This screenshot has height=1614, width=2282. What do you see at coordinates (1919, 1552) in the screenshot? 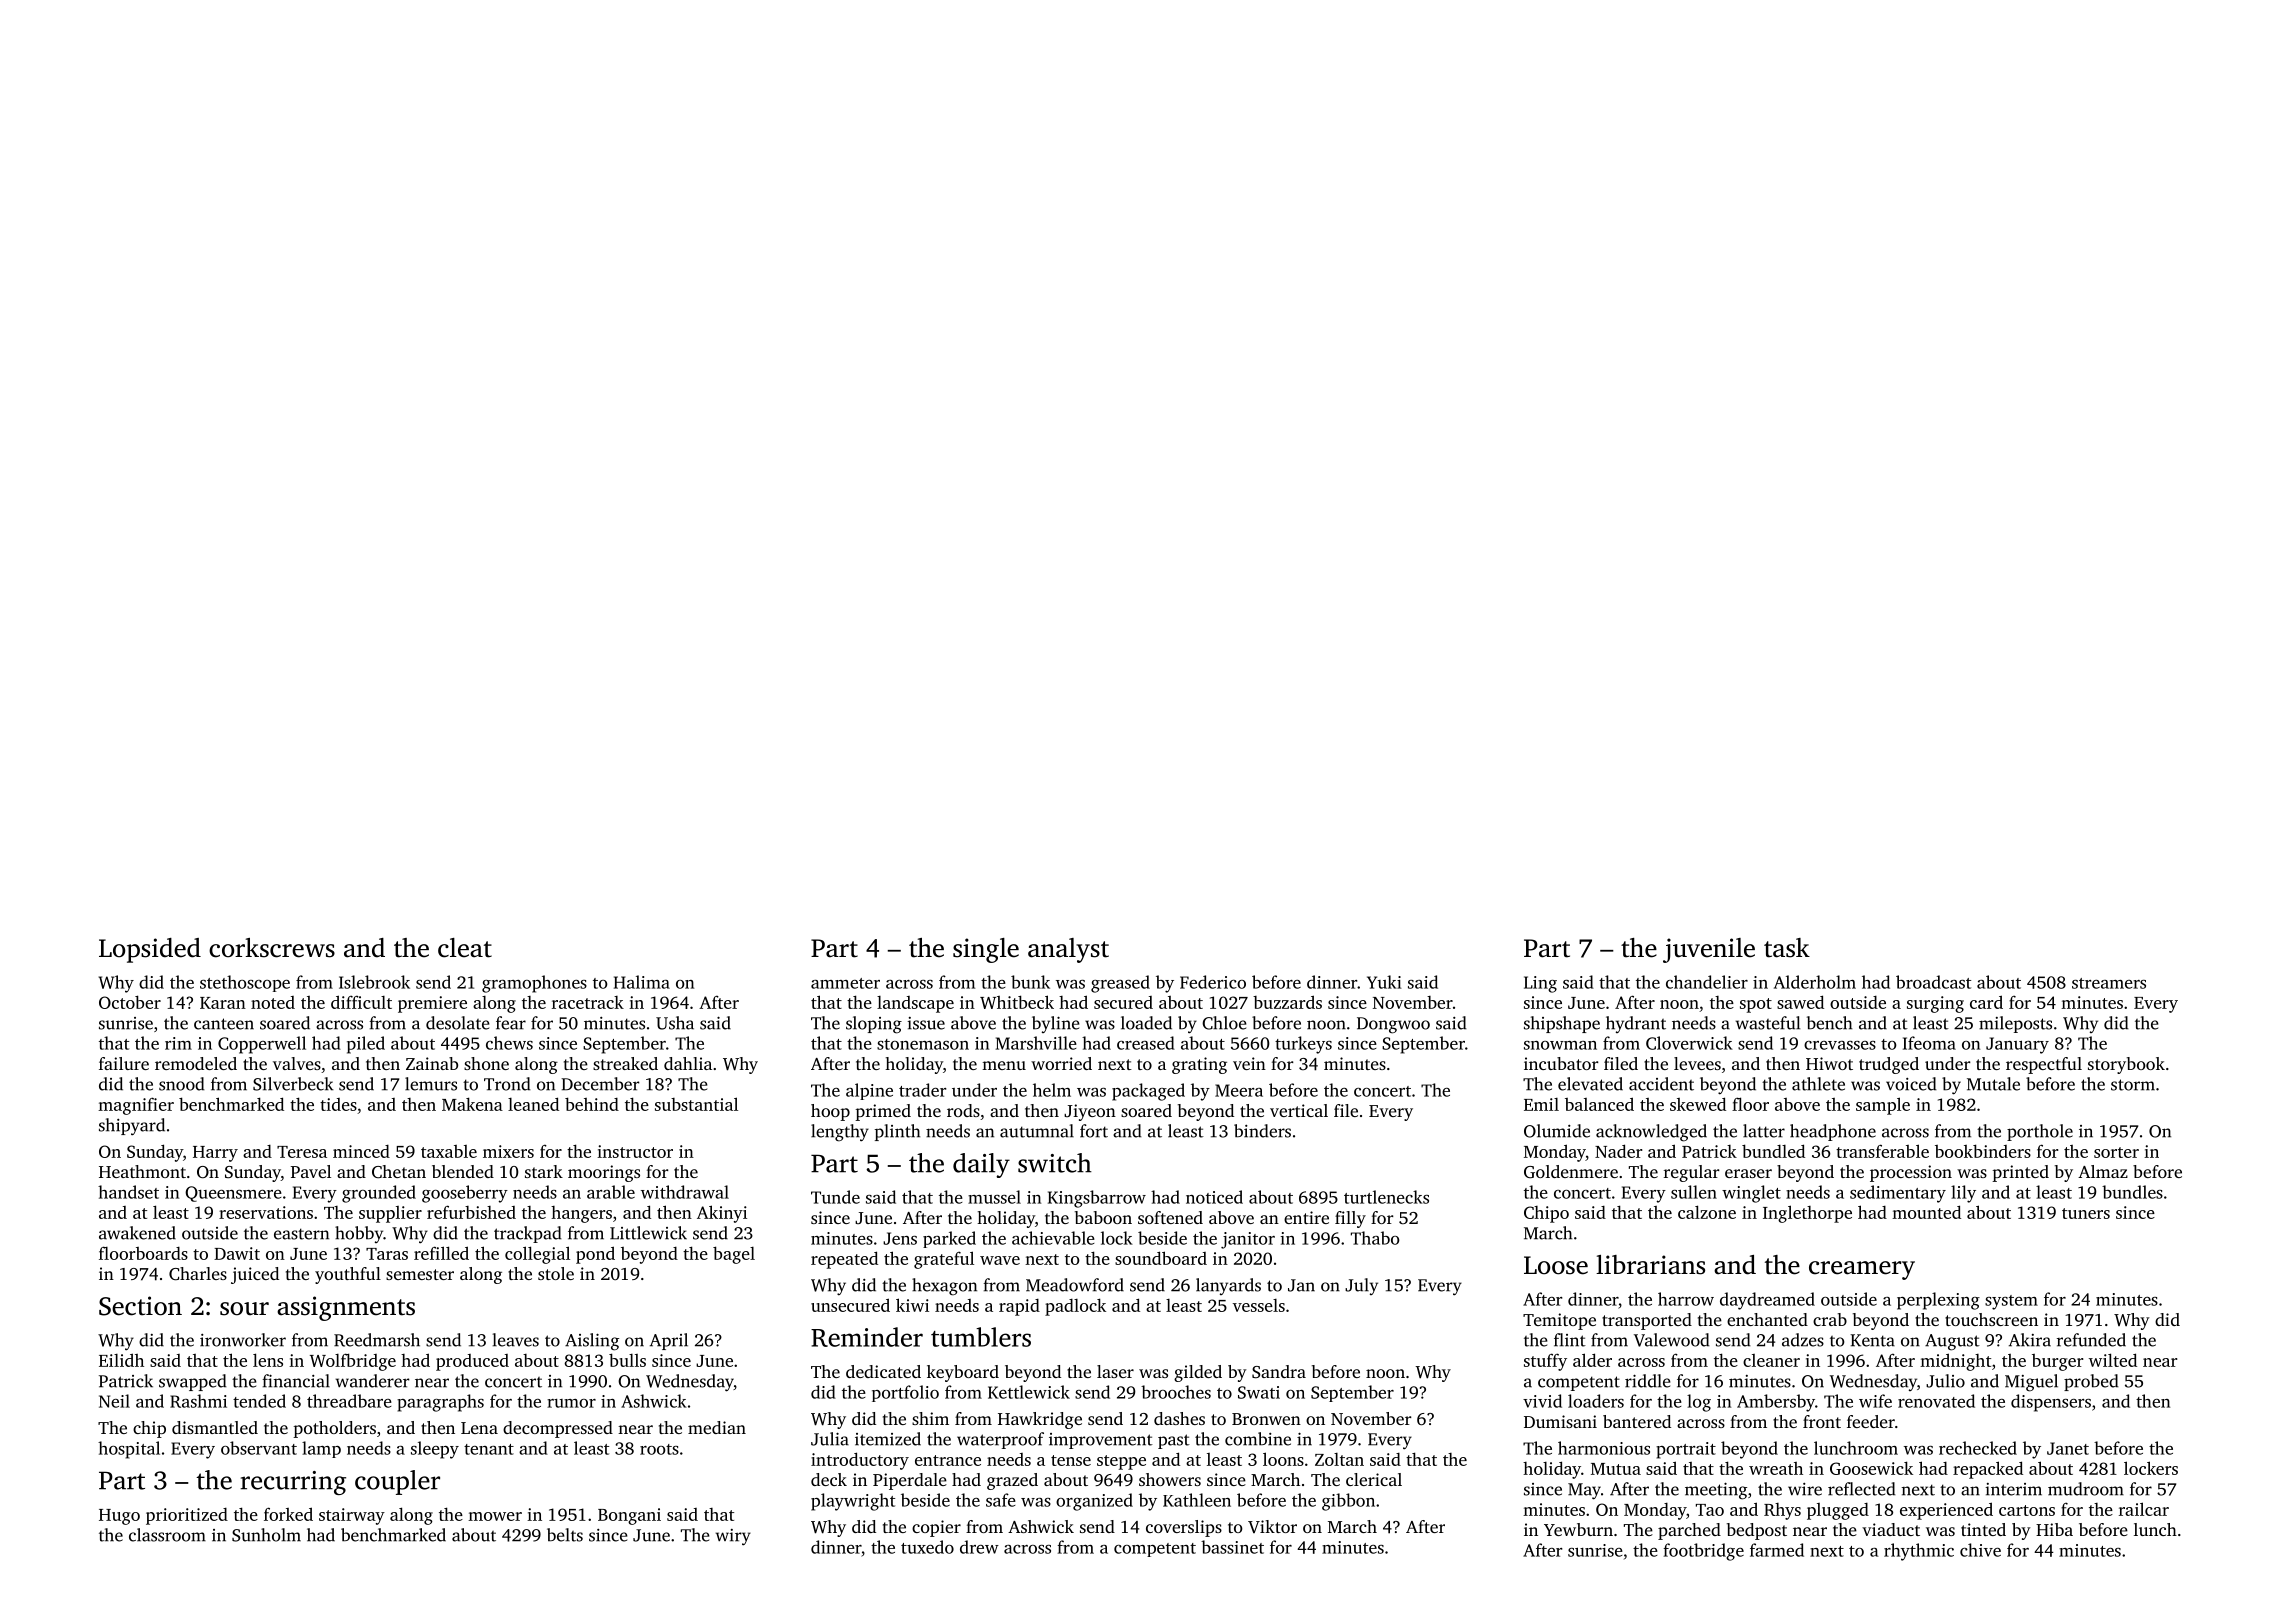
I see `rhythmic` at bounding box center [1919, 1552].
